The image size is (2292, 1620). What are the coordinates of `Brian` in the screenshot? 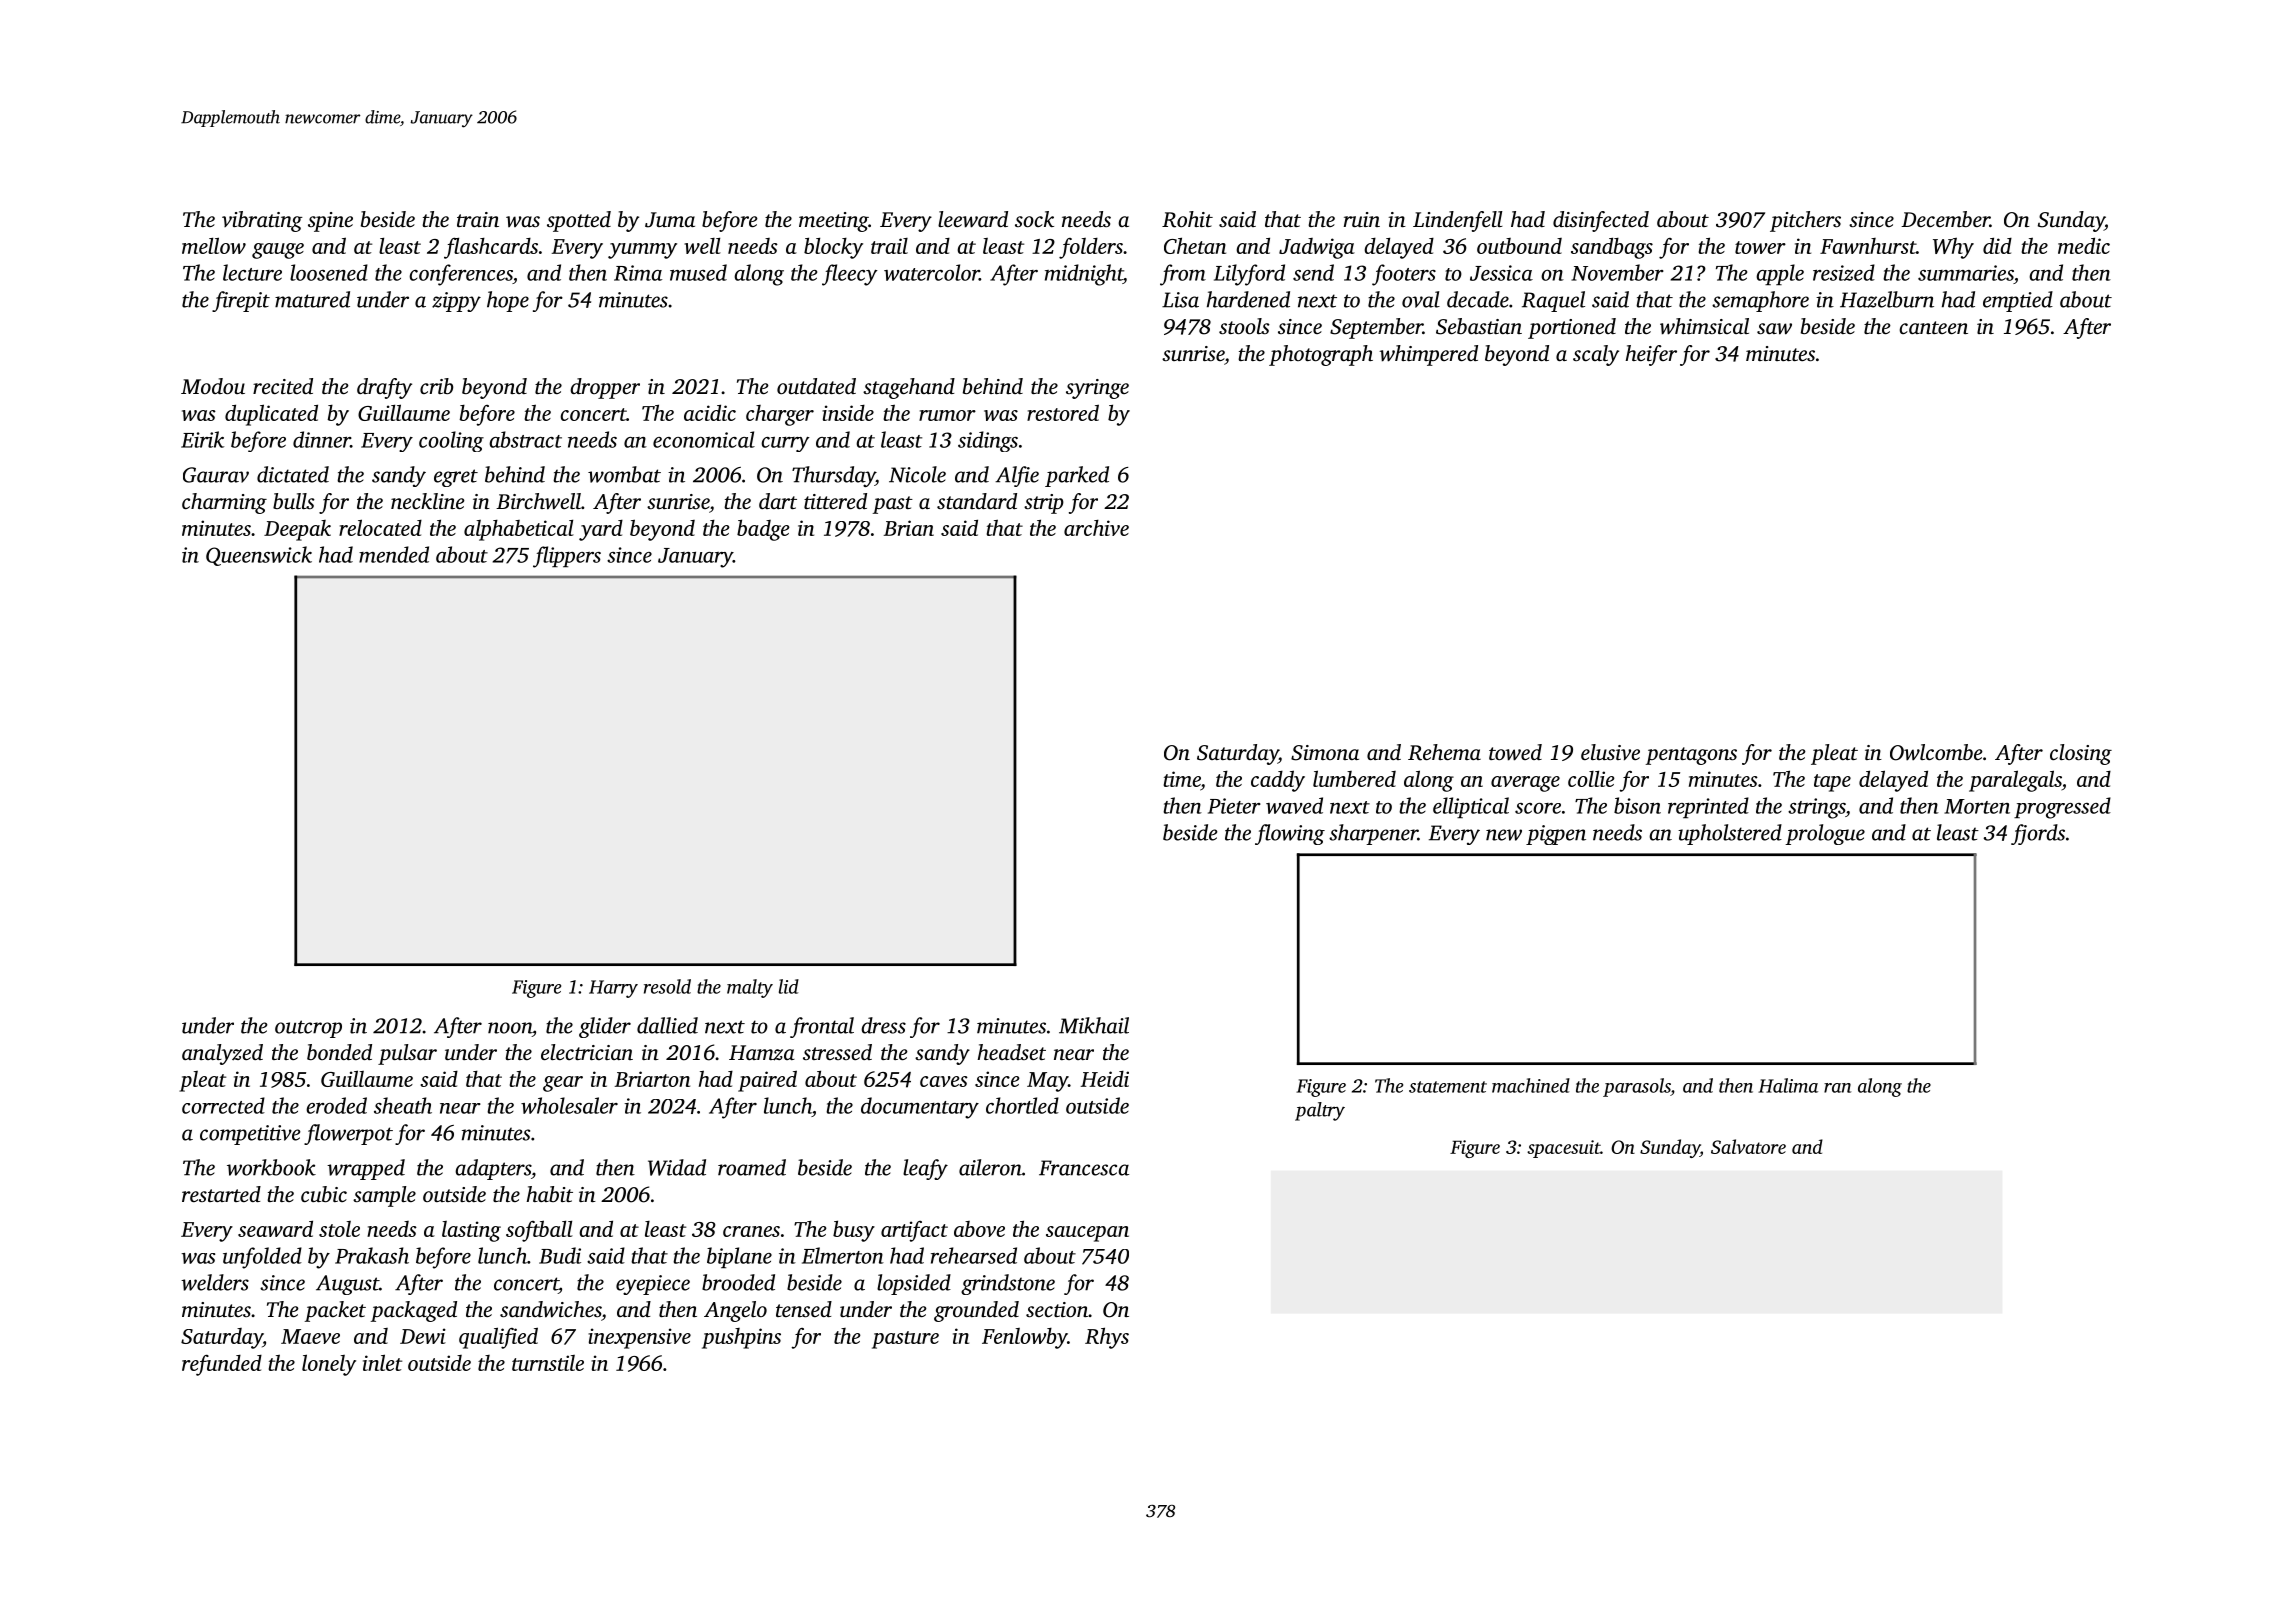 It's located at (909, 528).
